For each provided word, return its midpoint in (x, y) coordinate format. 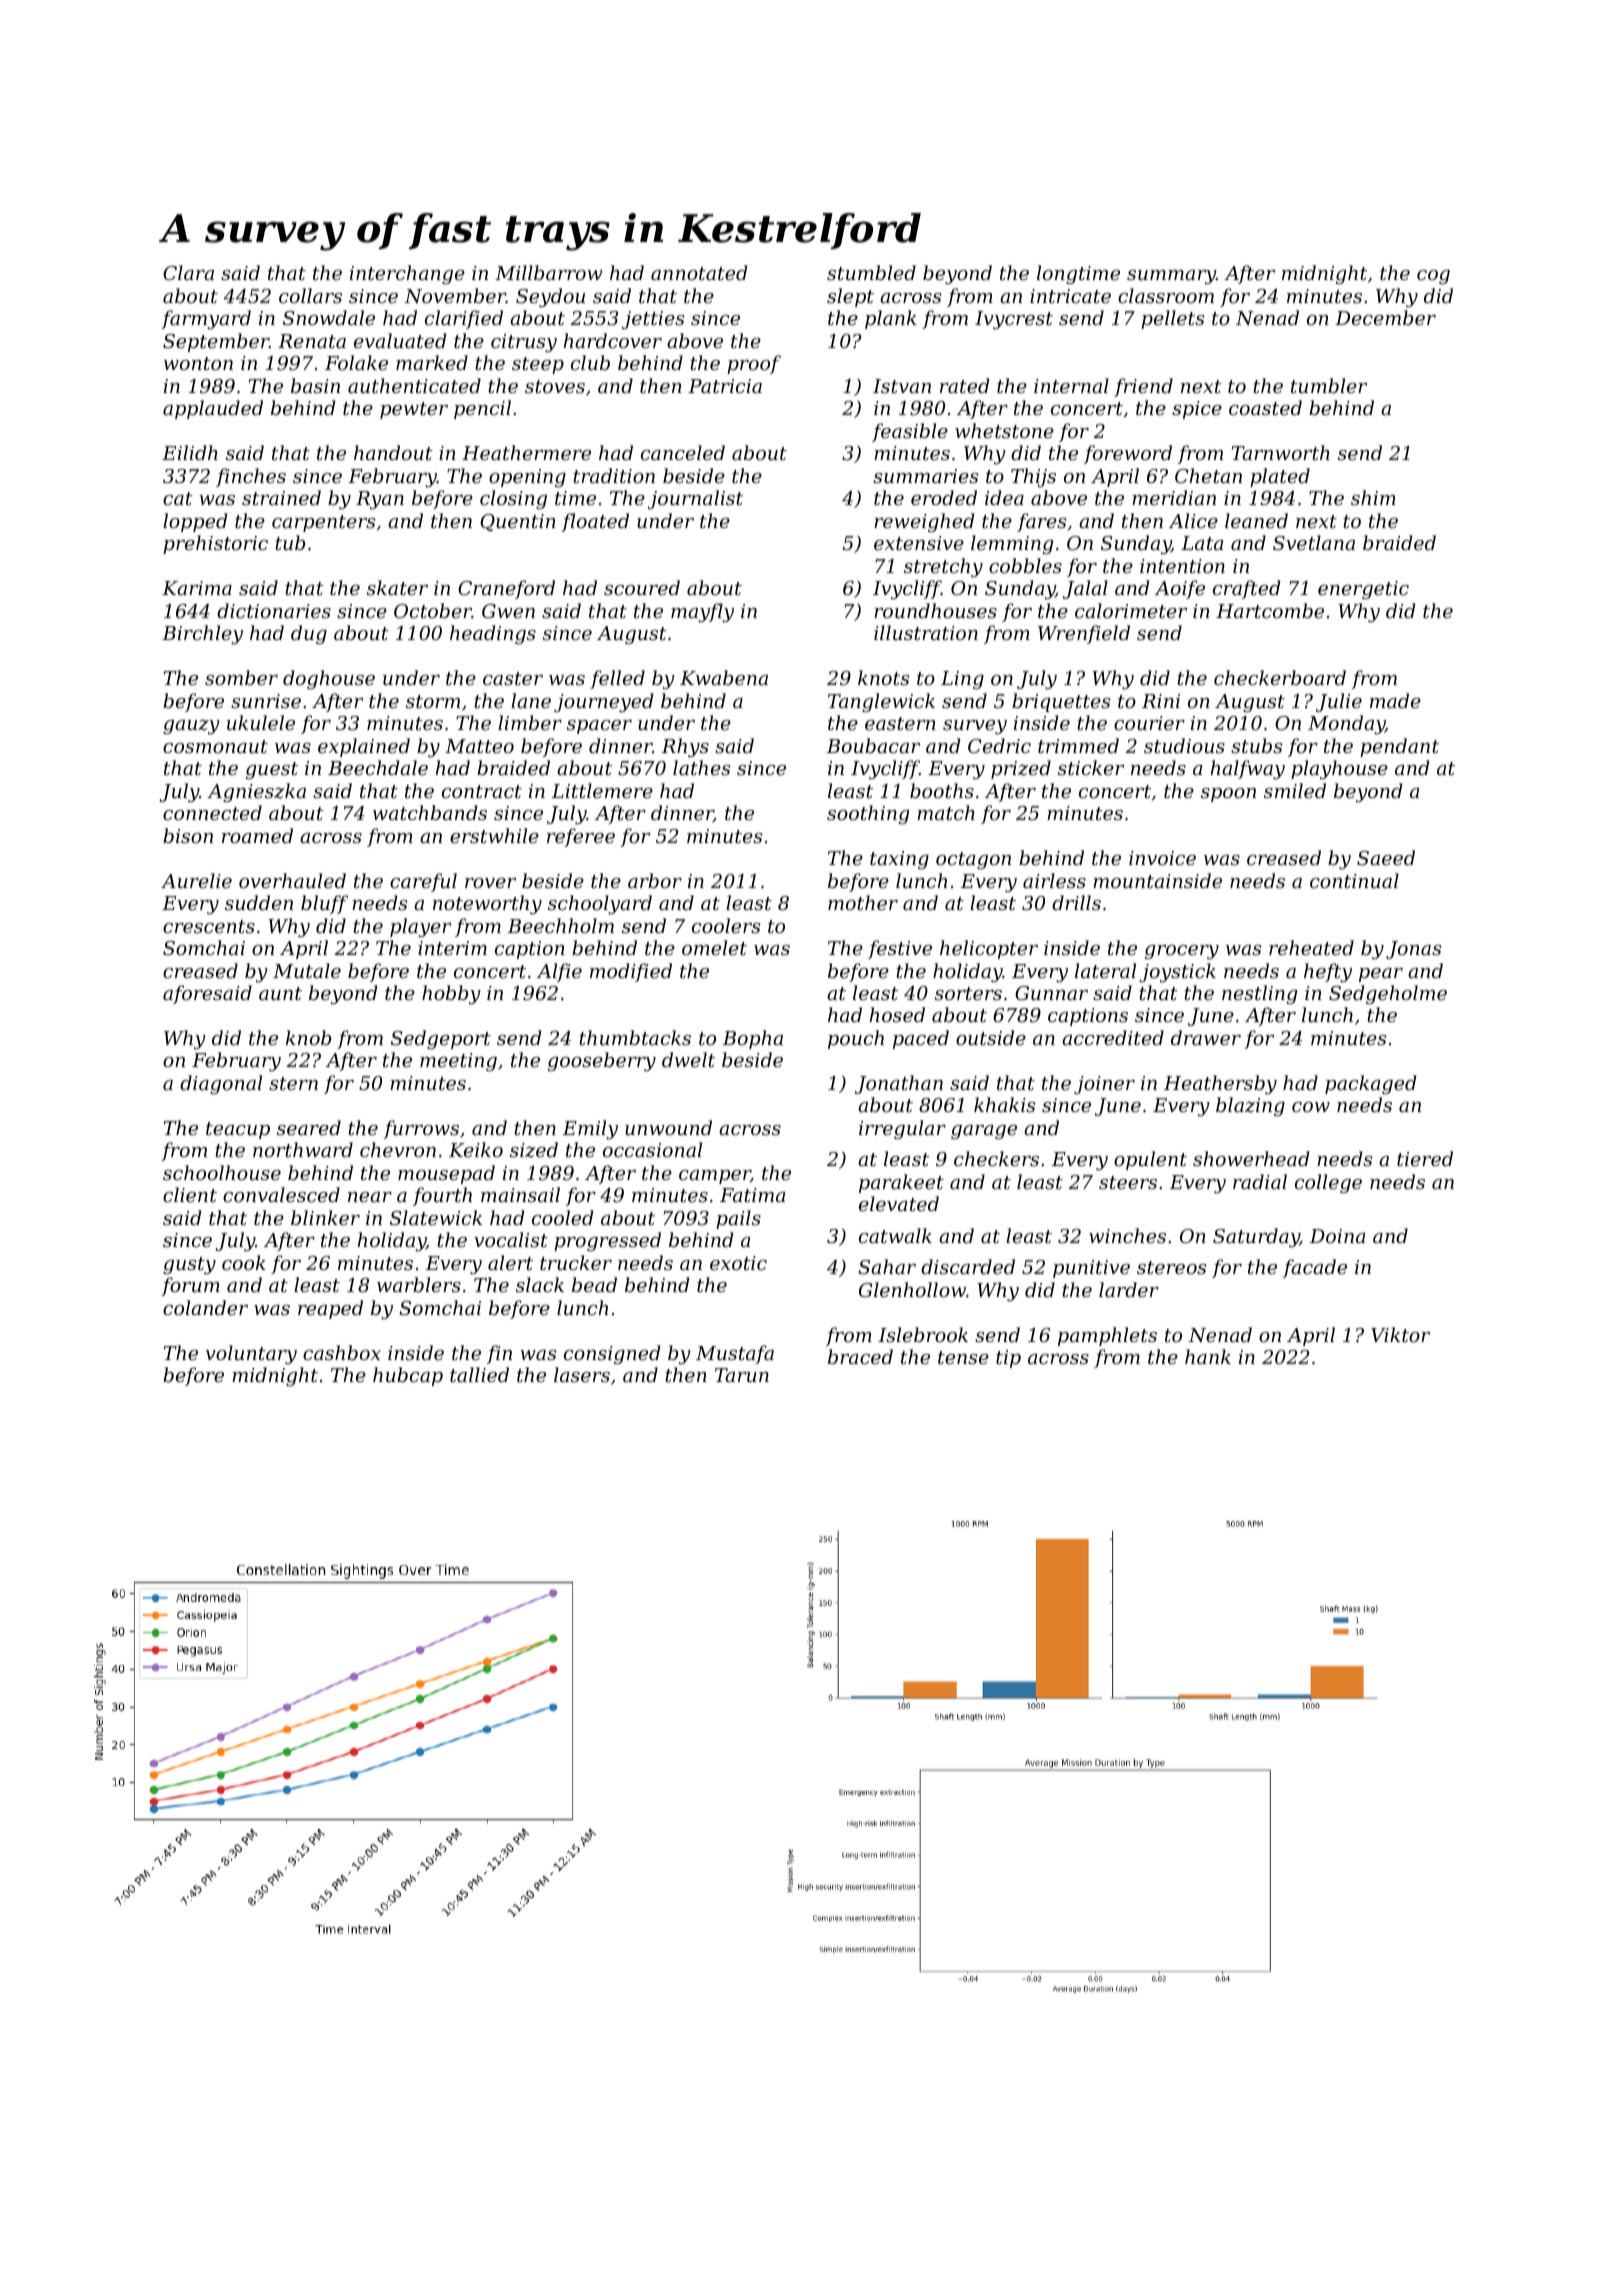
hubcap (408, 1376)
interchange (407, 274)
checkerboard (1280, 677)
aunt (280, 993)
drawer (1206, 1037)
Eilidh (190, 452)
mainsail (520, 1194)
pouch (856, 1039)
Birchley (202, 634)
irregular (902, 1129)
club (590, 362)
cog (1433, 277)
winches (1127, 1235)
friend (1143, 387)
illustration (926, 632)
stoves (555, 386)
